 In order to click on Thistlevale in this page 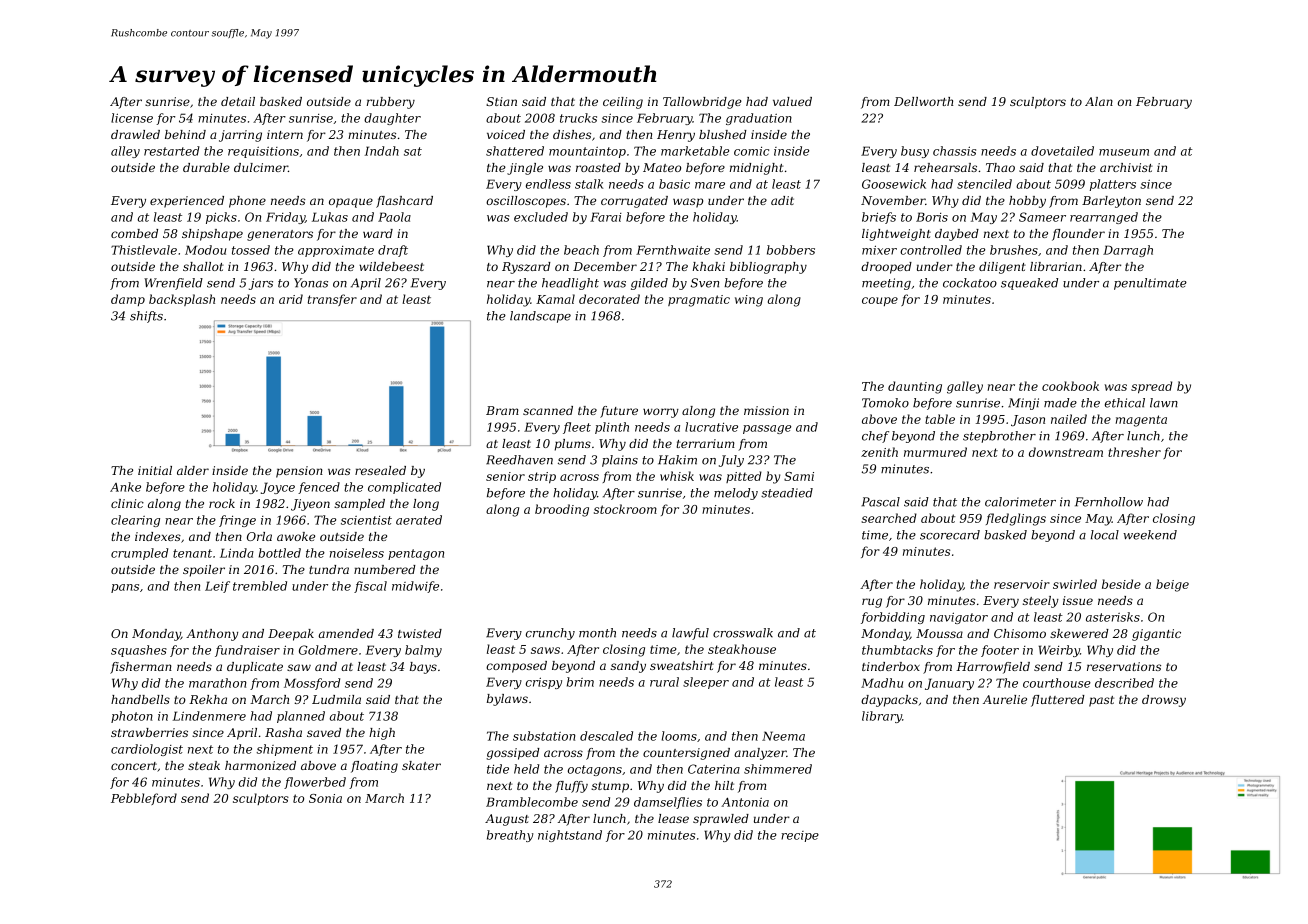, I will do `click(144, 250)`.
